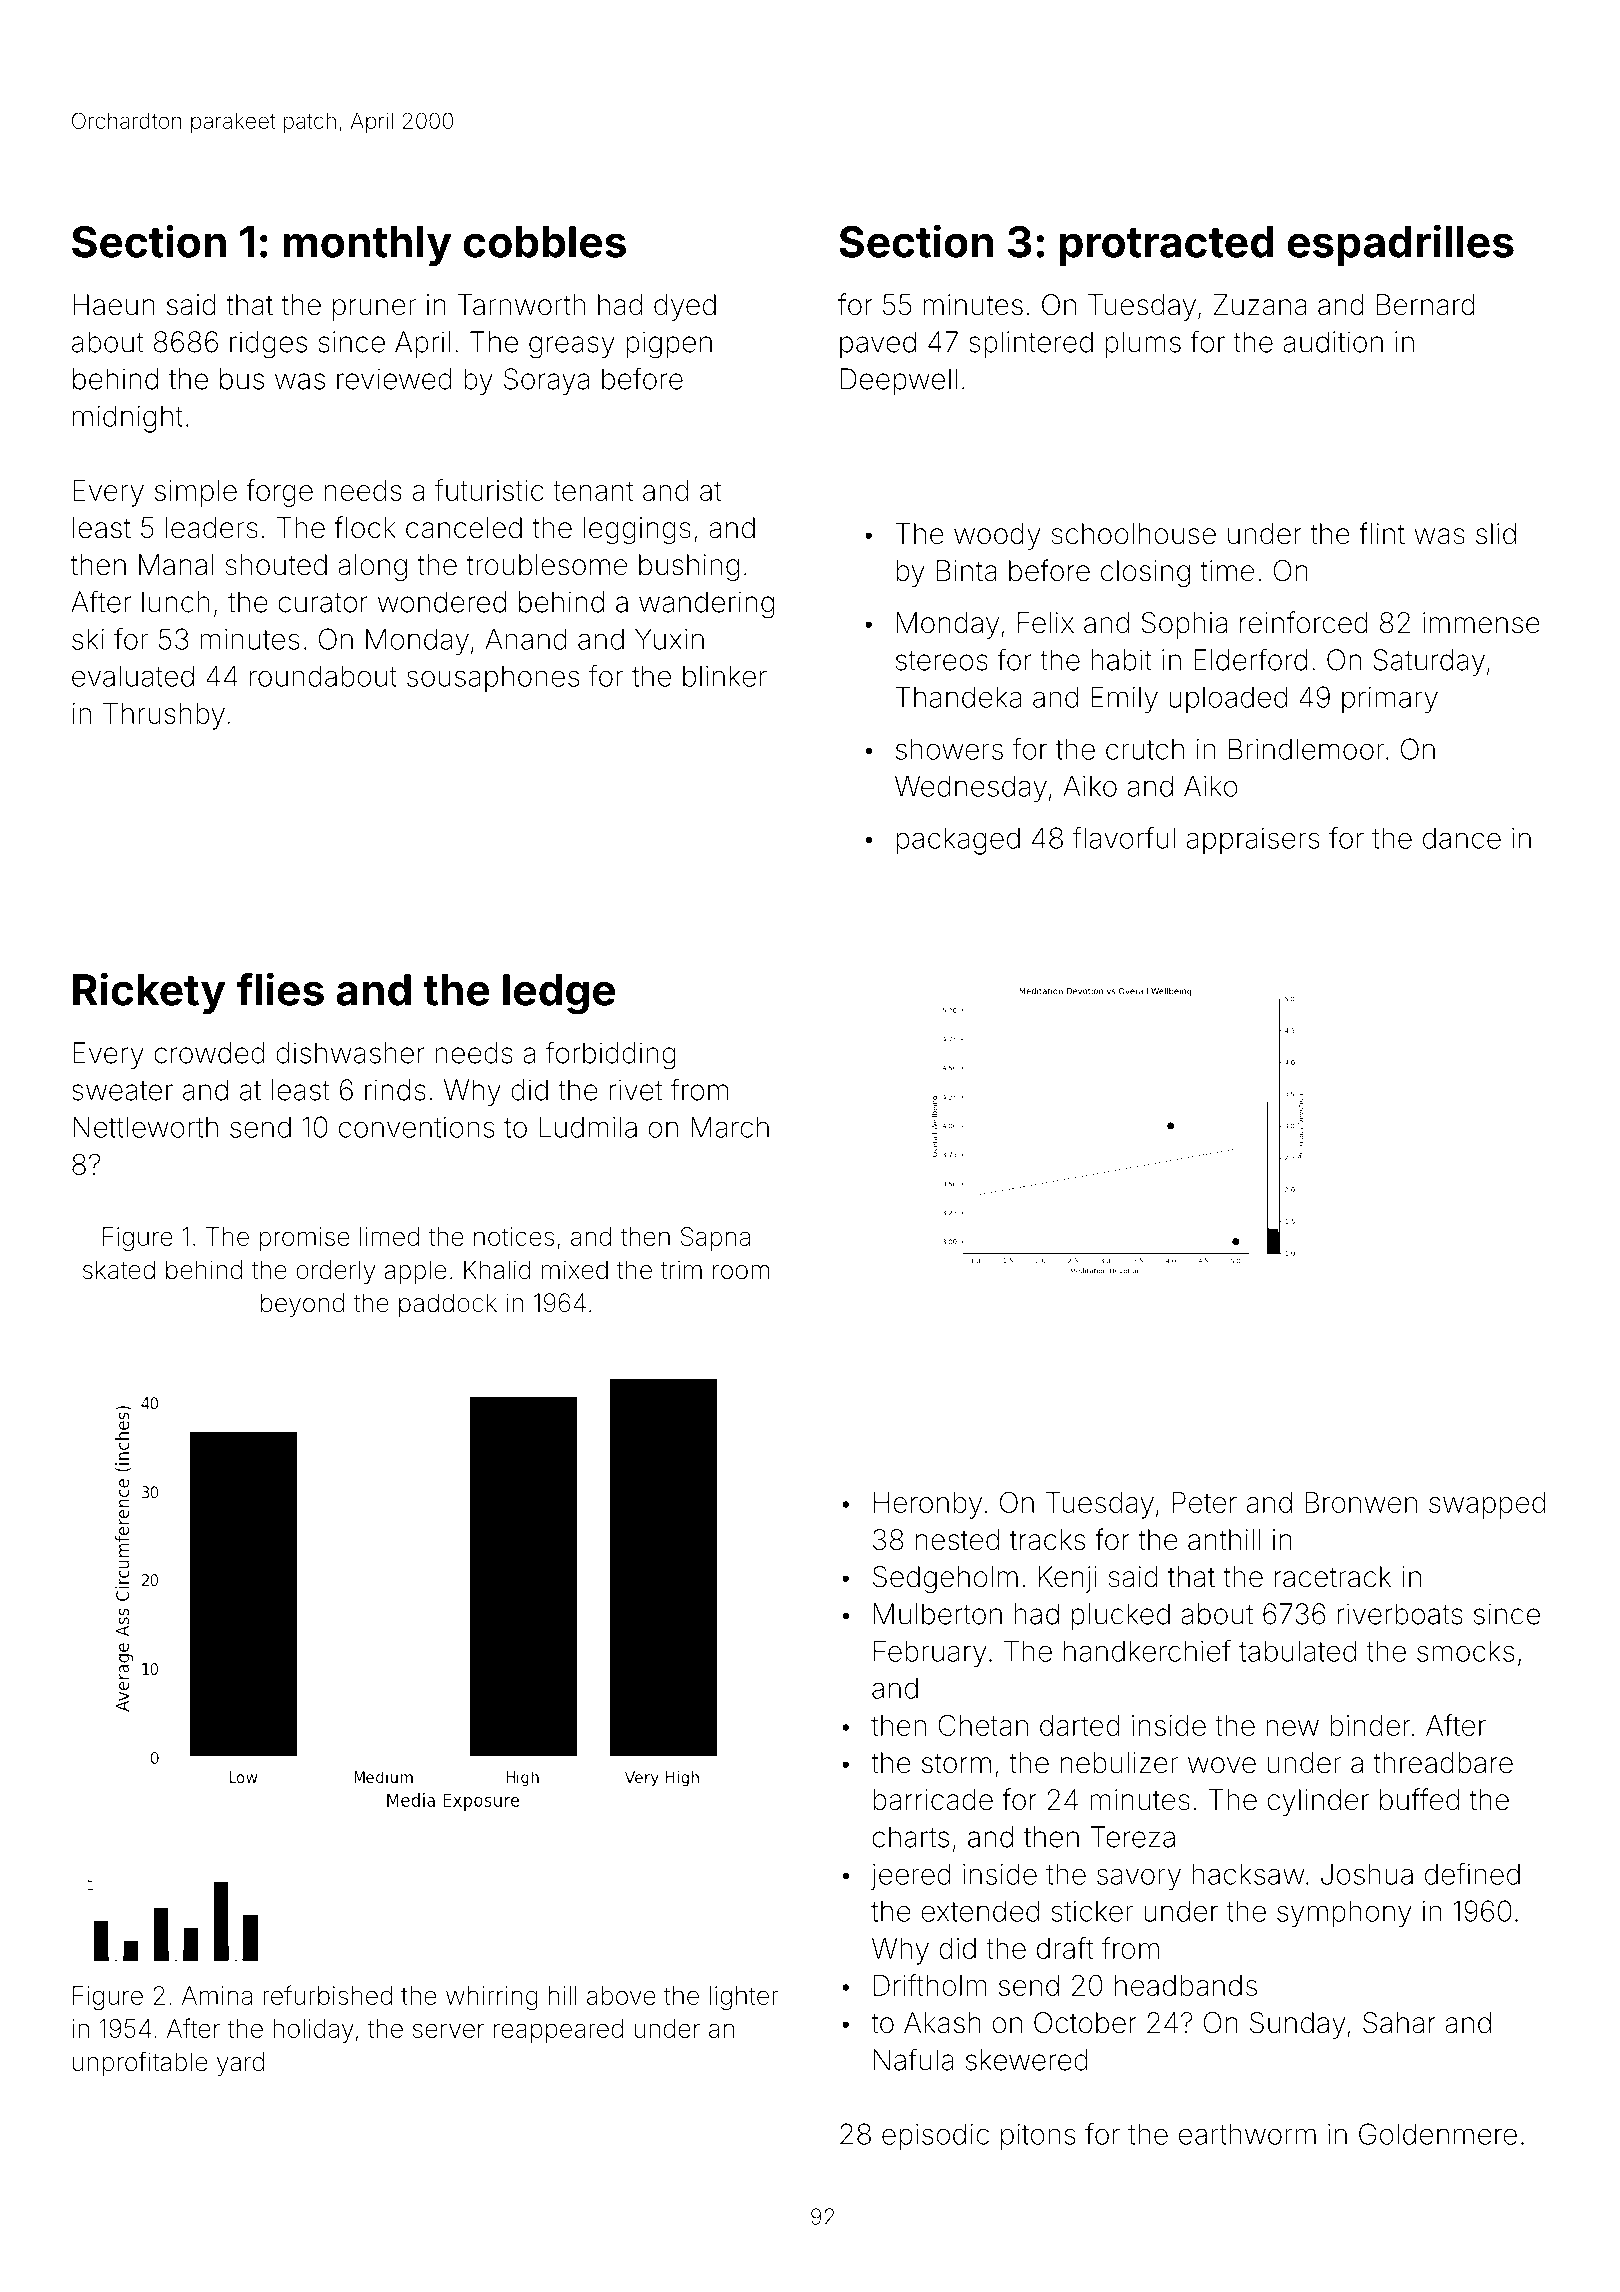 The image size is (1620, 2292). I want to click on Bernard, so click(1426, 305).
